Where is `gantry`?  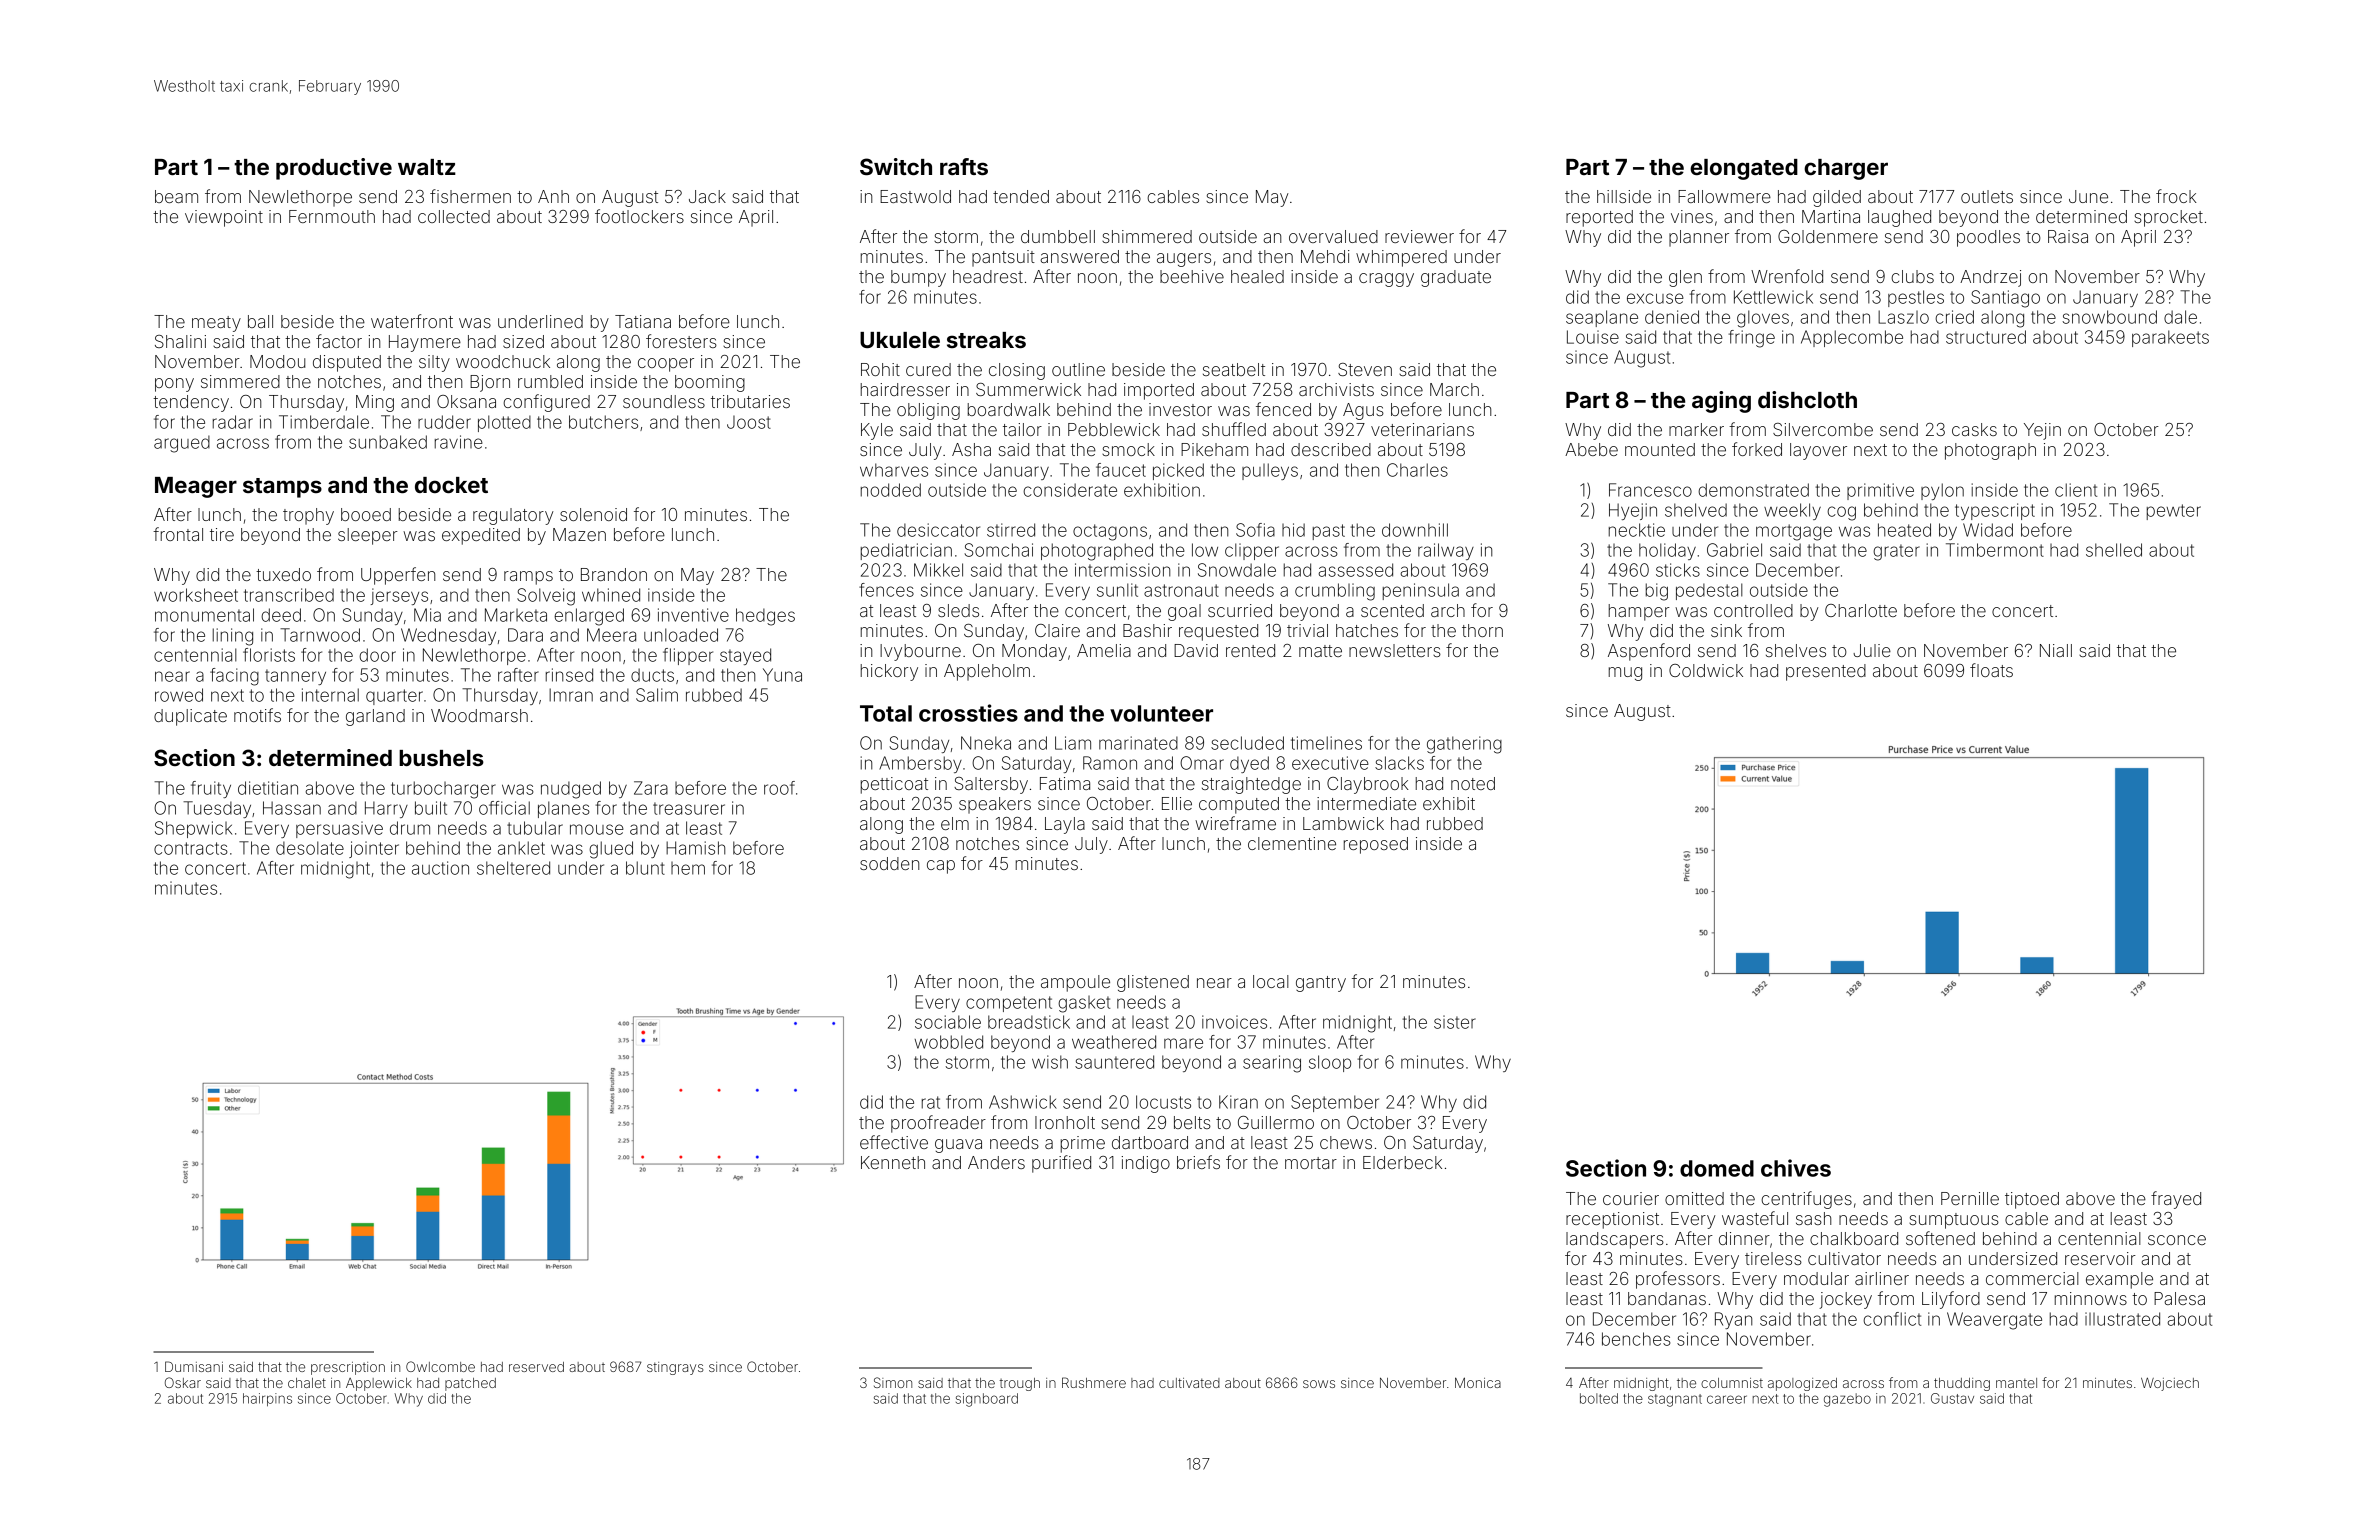
gantry is located at coordinates (1321, 984).
